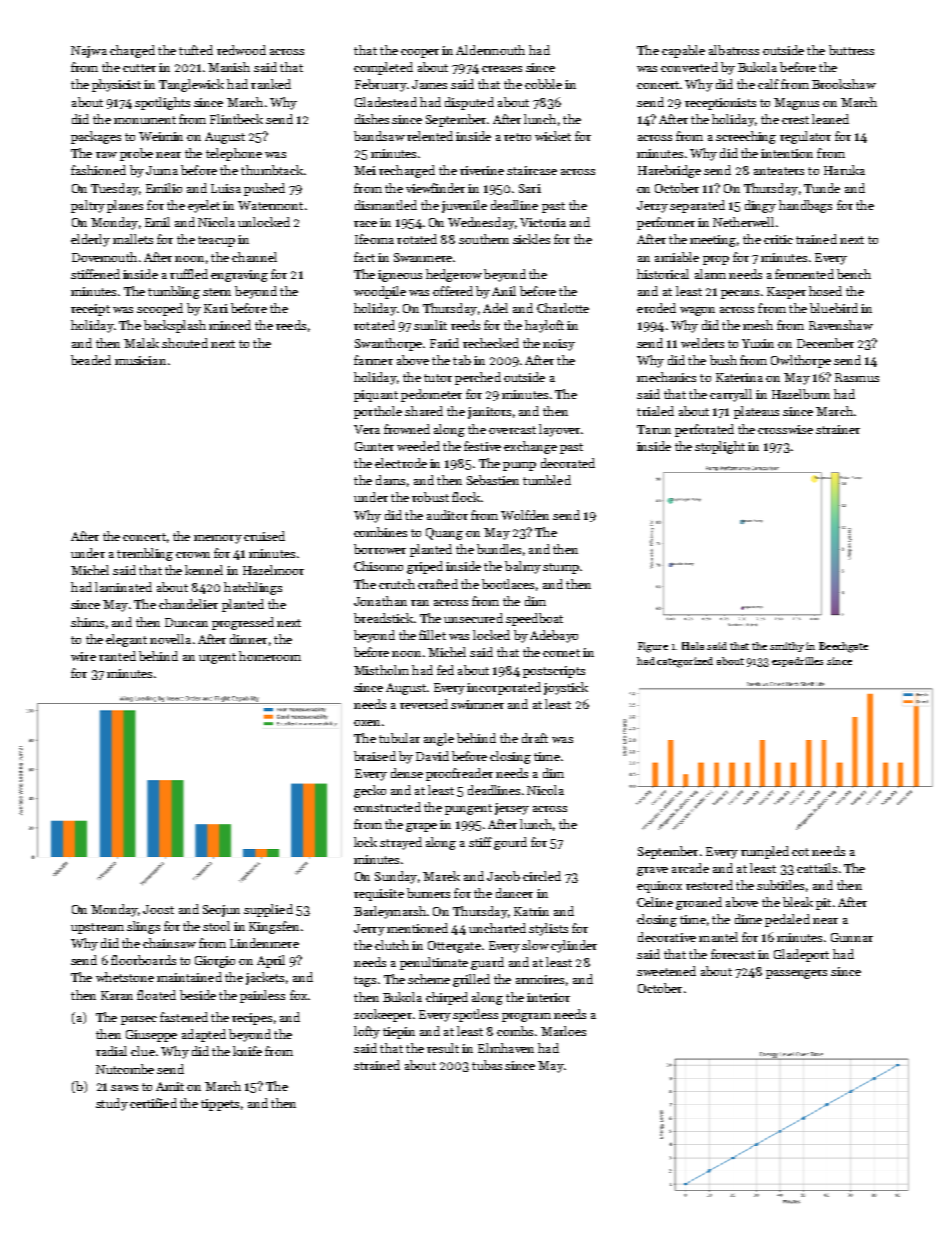 The image size is (952, 1233). What do you see at coordinates (193, 555) in the screenshot?
I see `crown` at bounding box center [193, 555].
